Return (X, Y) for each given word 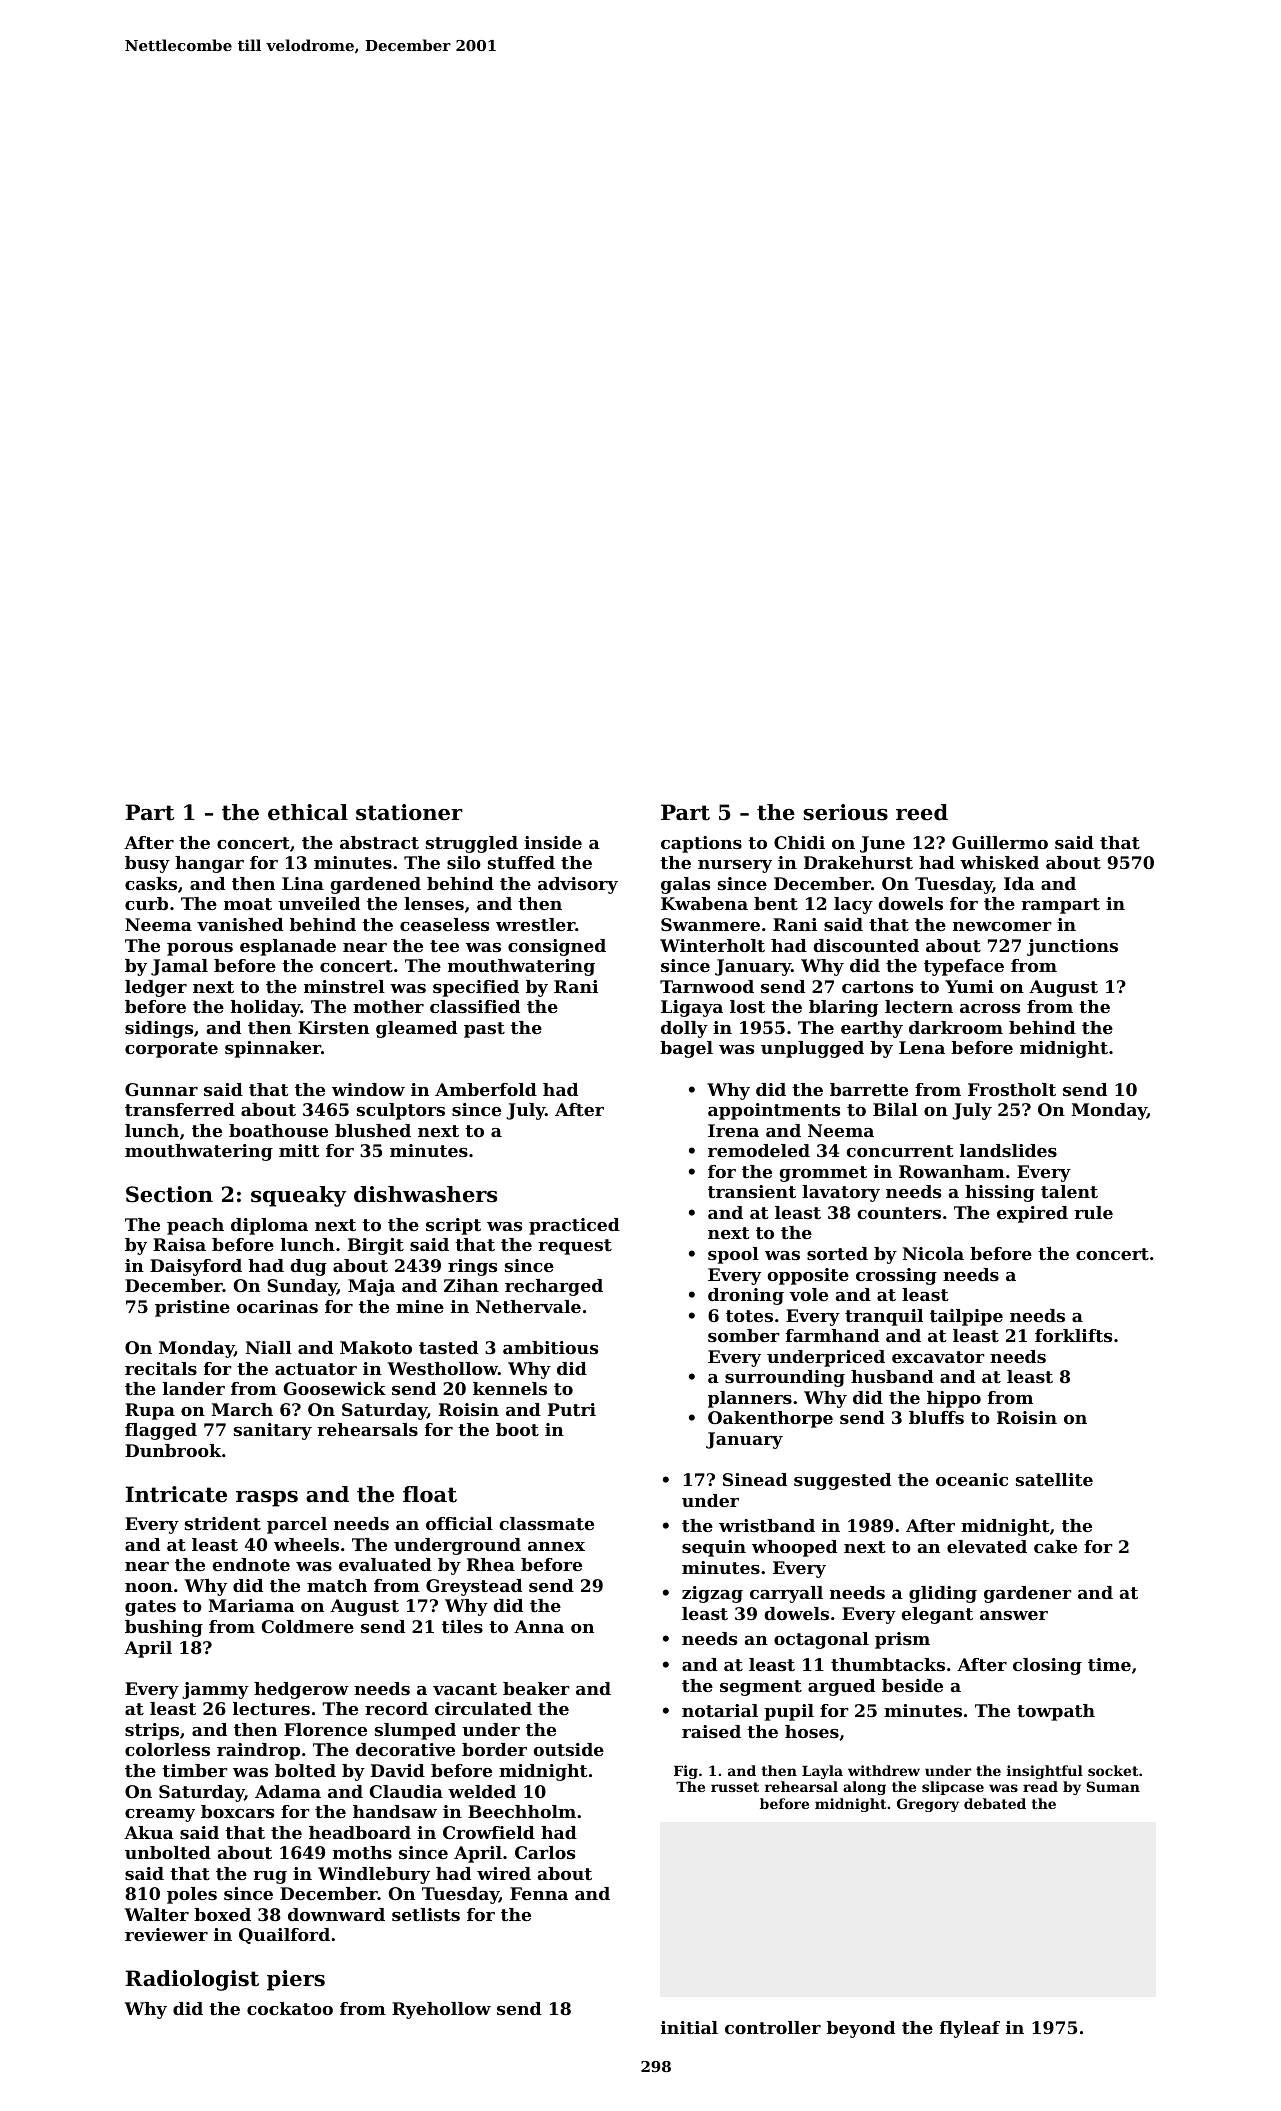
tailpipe (966, 1317)
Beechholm (522, 1811)
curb (146, 903)
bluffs (936, 1417)
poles (192, 1895)
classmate (546, 1523)
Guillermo (1000, 842)
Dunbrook (173, 1450)
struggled (472, 844)
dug (308, 1267)
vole (808, 1294)
